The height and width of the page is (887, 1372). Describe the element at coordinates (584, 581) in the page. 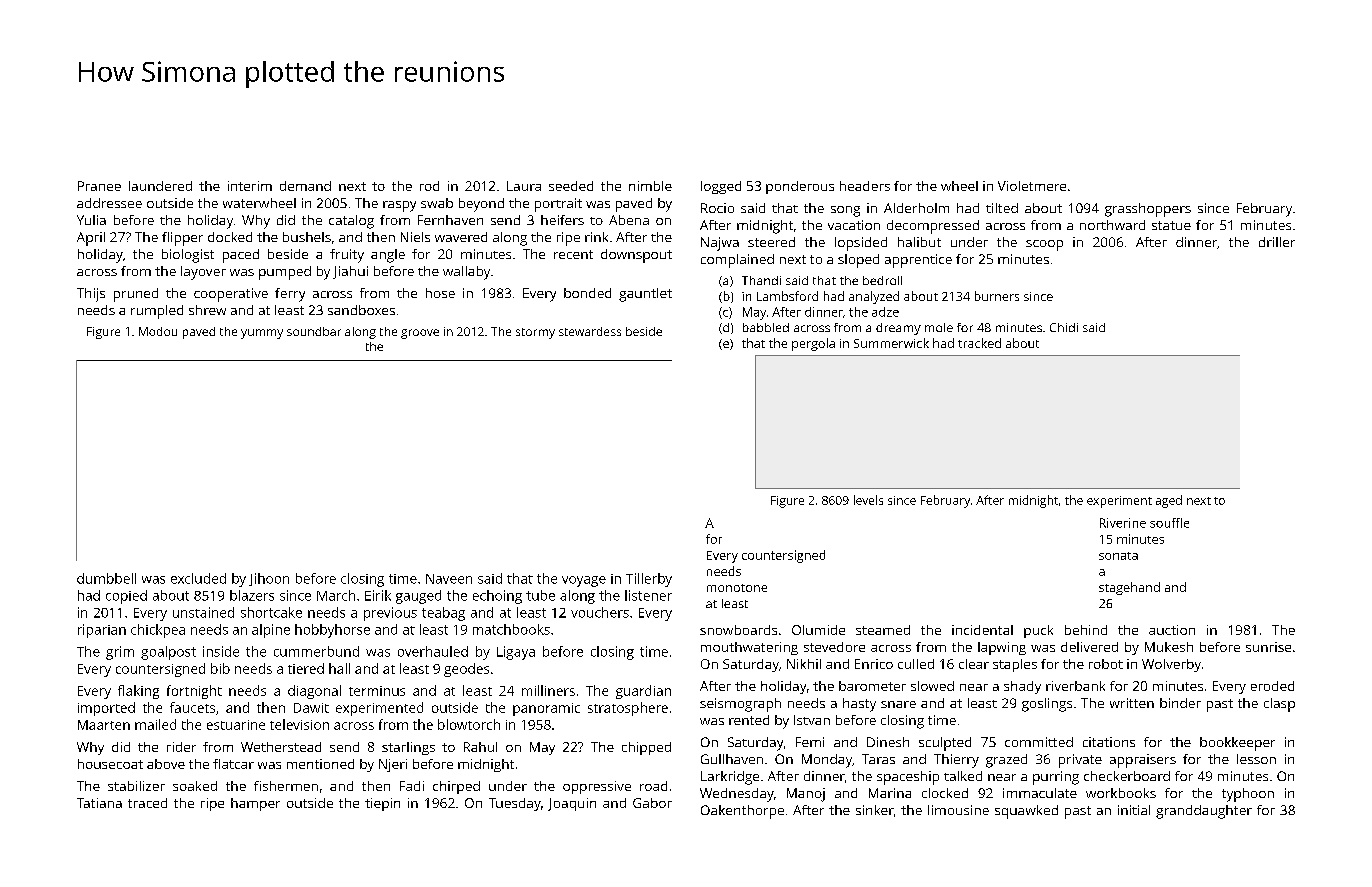

I see `voyage` at that location.
